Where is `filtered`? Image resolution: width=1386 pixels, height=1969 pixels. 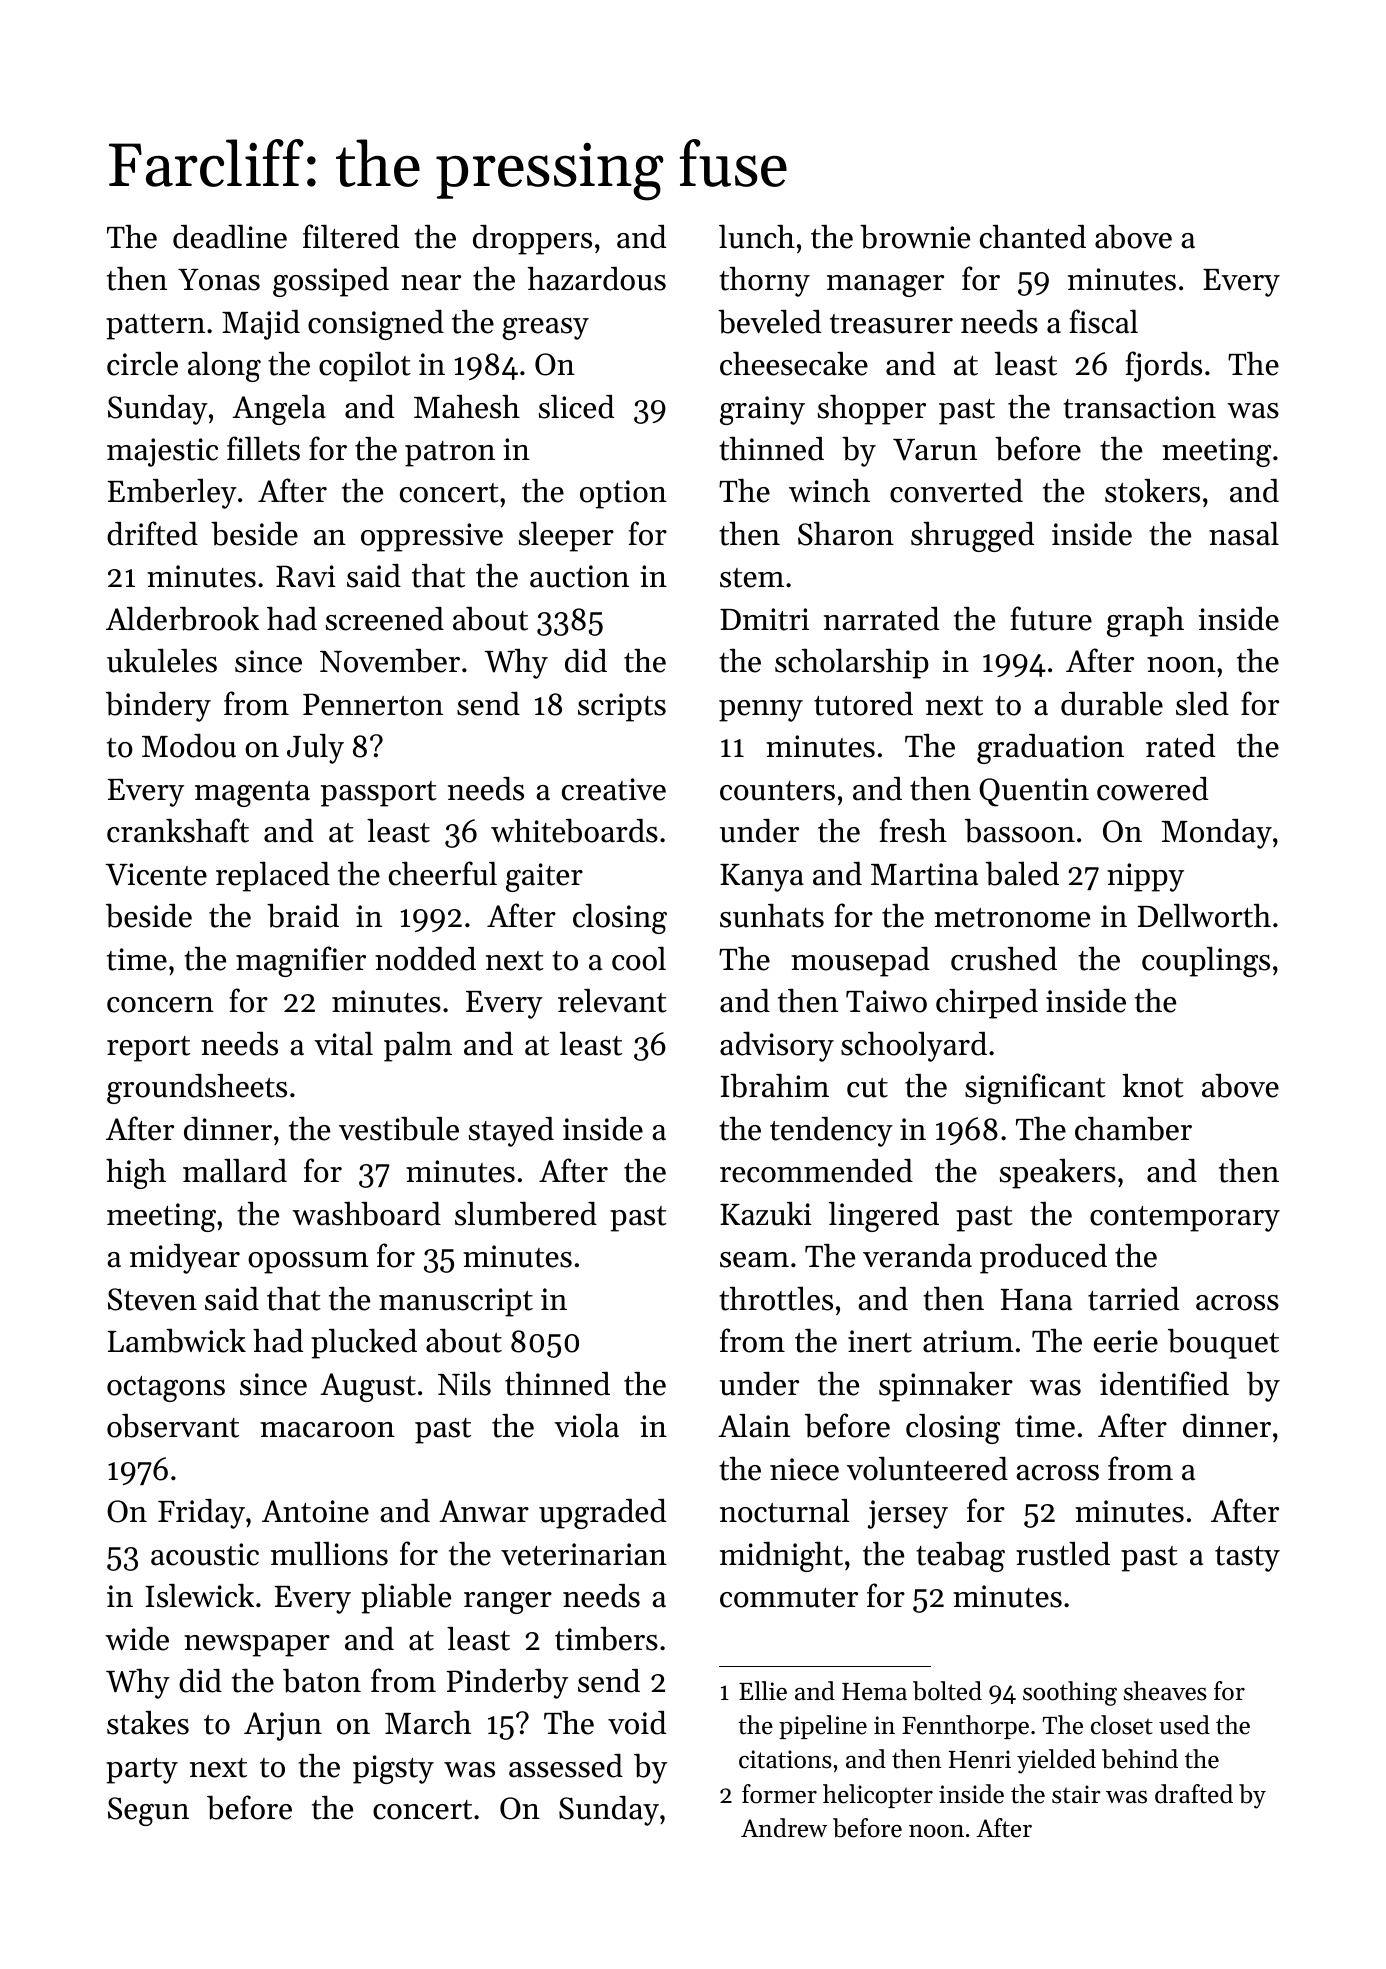 filtered is located at coordinates (351, 236).
